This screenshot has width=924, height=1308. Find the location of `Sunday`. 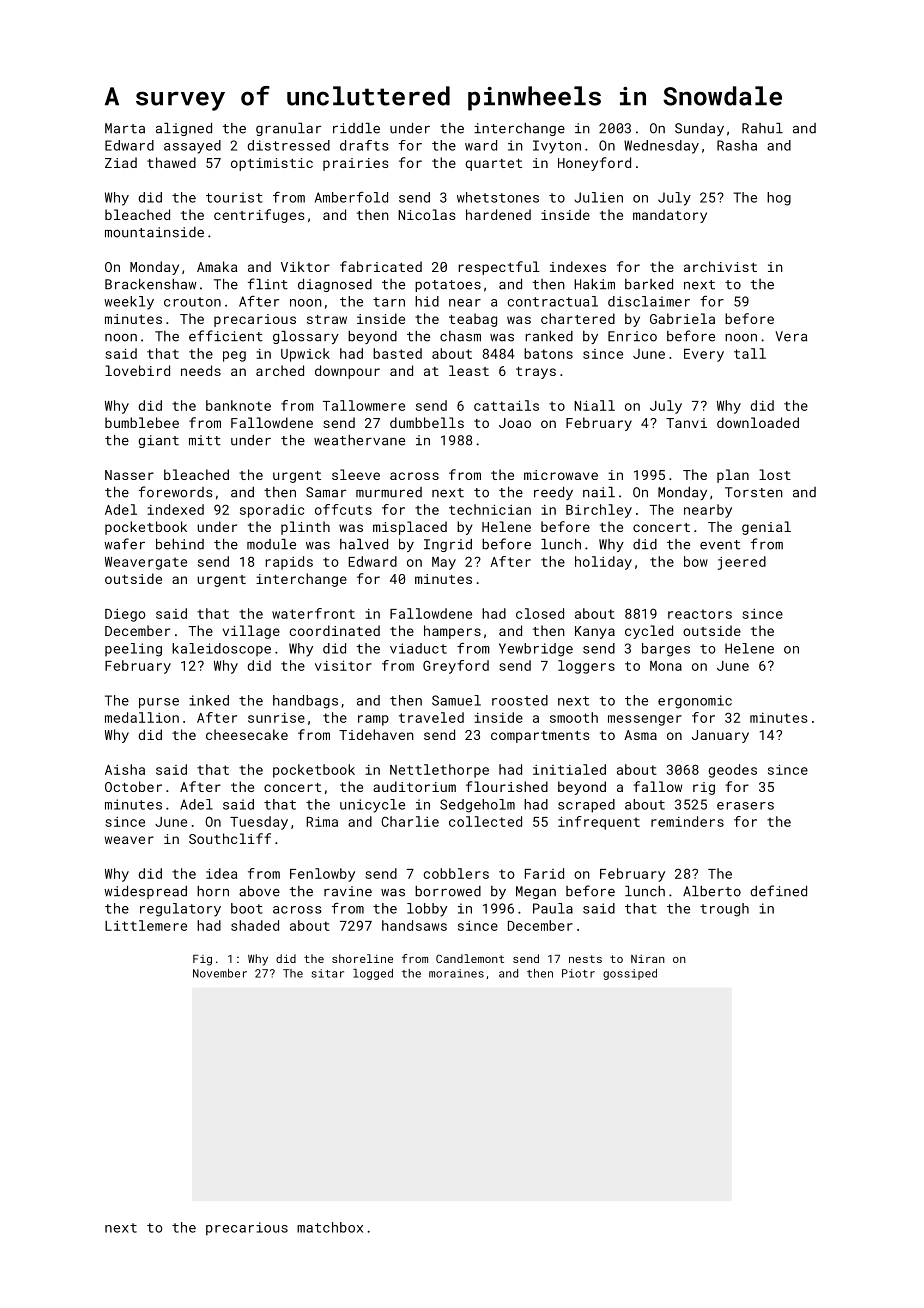

Sunday is located at coordinates (699, 129).
